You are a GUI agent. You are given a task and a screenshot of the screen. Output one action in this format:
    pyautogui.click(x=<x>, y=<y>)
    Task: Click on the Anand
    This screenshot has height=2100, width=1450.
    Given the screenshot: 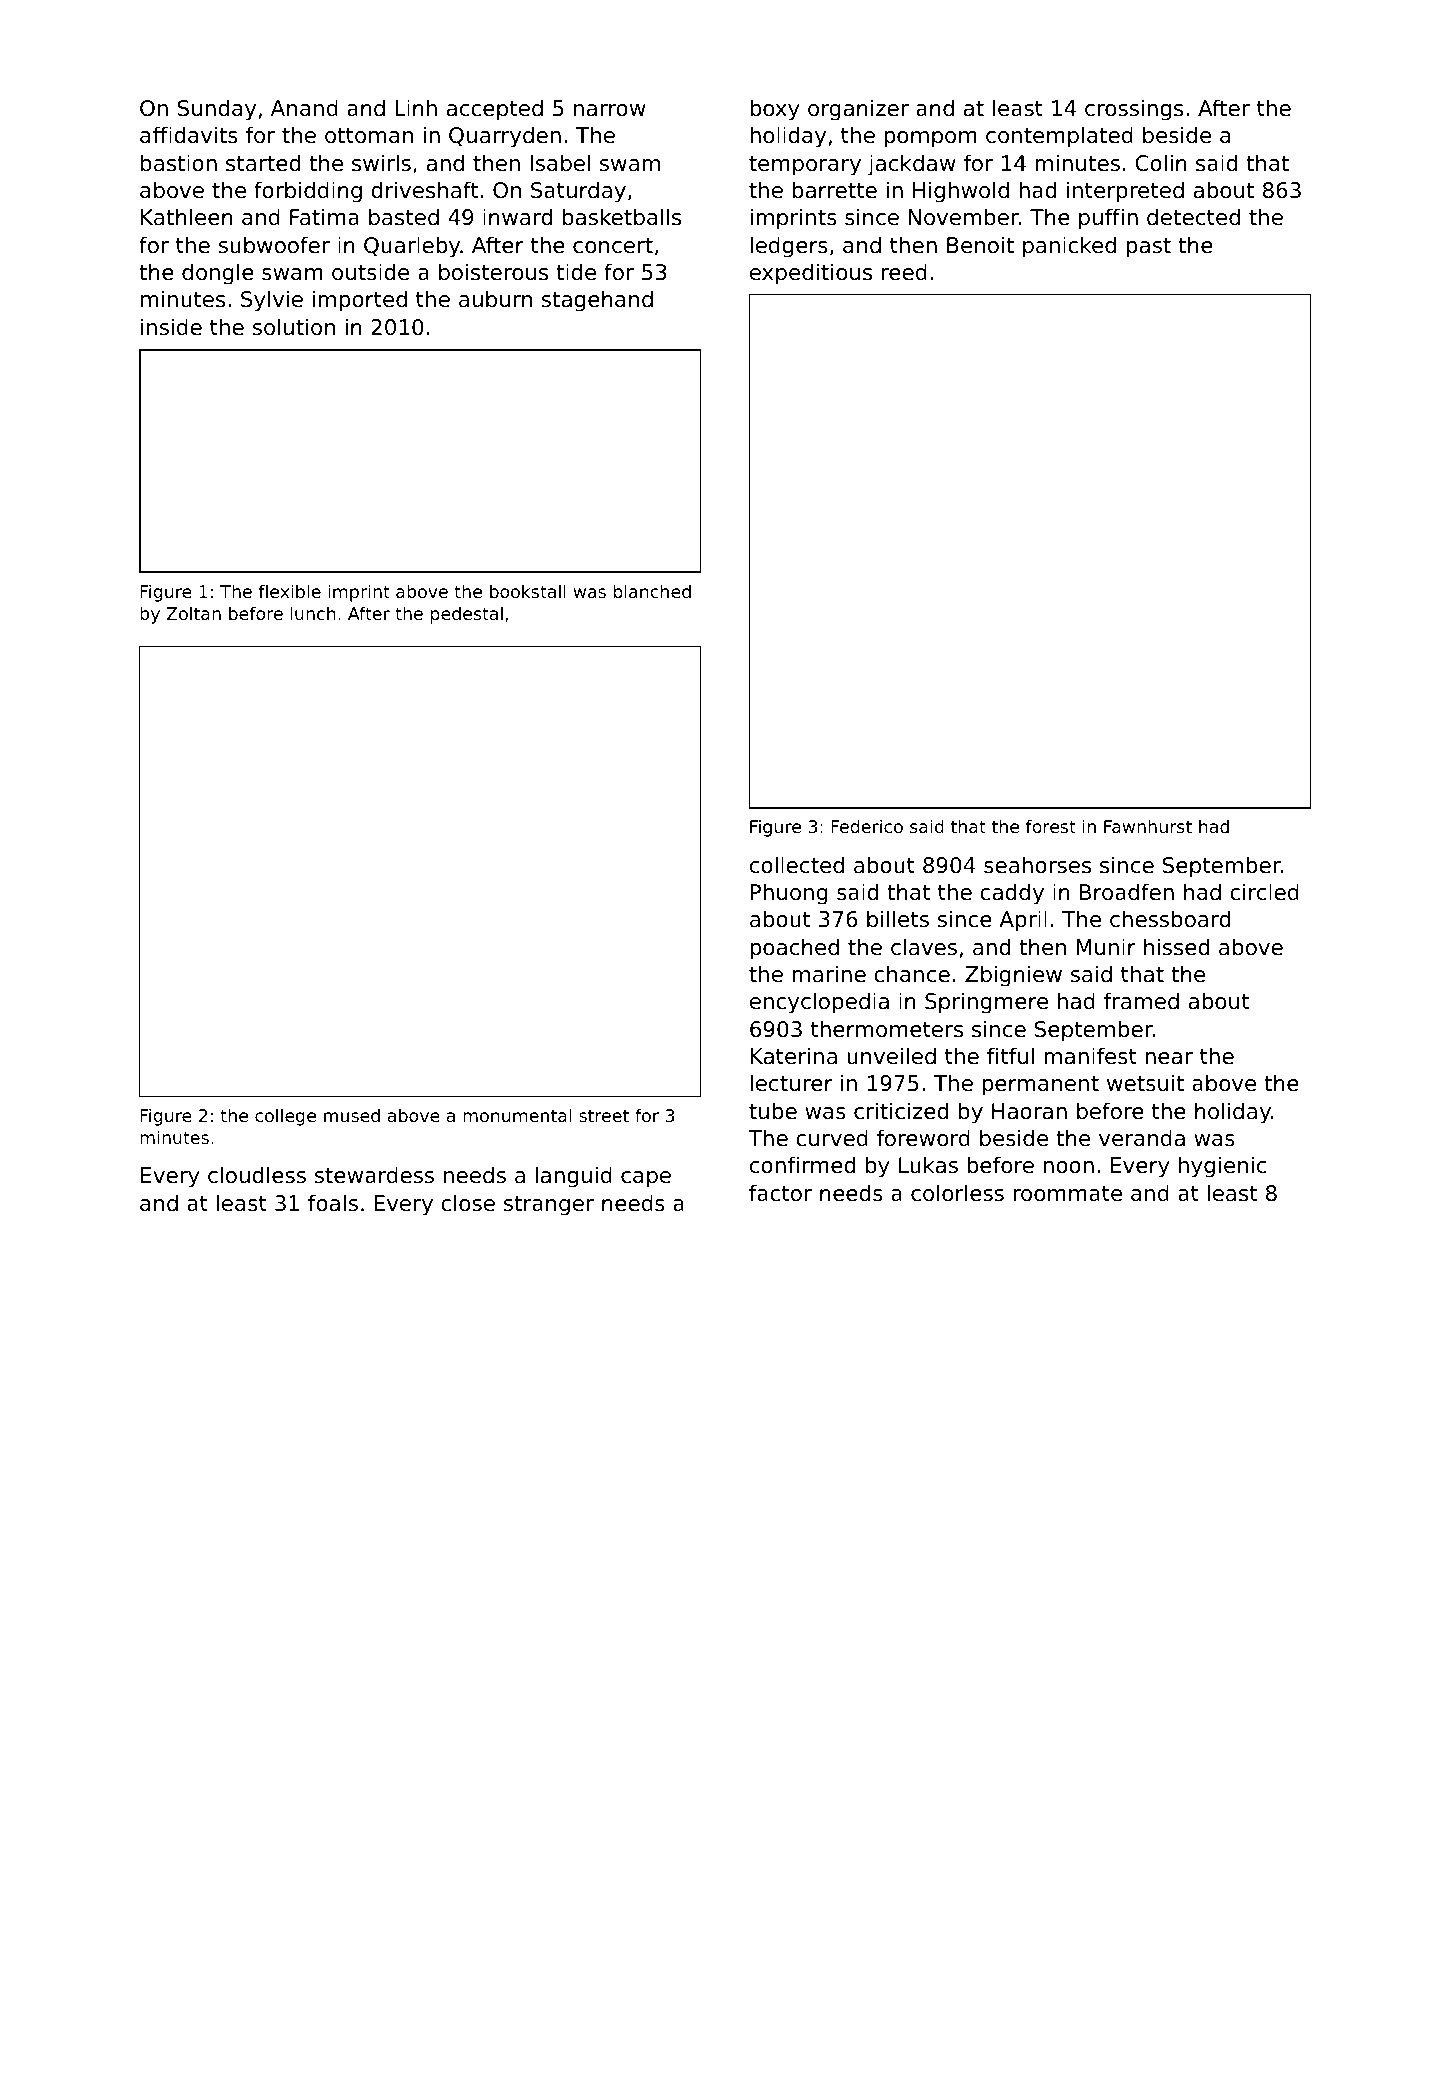 What is the action you would take?
    pyautogui.click(x=304, y=108)
